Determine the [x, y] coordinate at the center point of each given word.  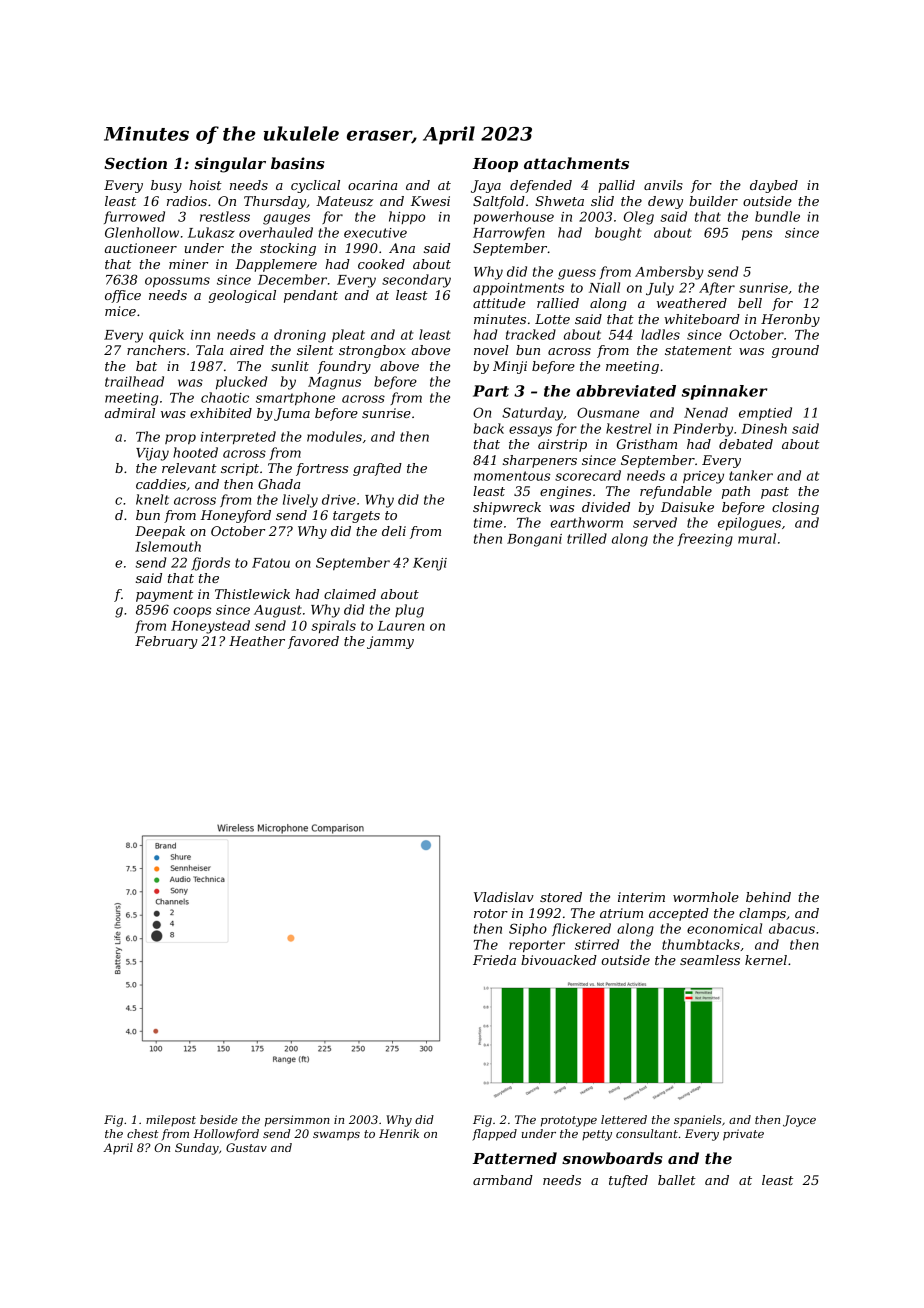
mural [757, 538]
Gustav [246, 1147]
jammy [390, 642]
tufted [628, 1181]
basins [297, 163]
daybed [774, 186]
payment [164, 596]
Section [135, 163]
